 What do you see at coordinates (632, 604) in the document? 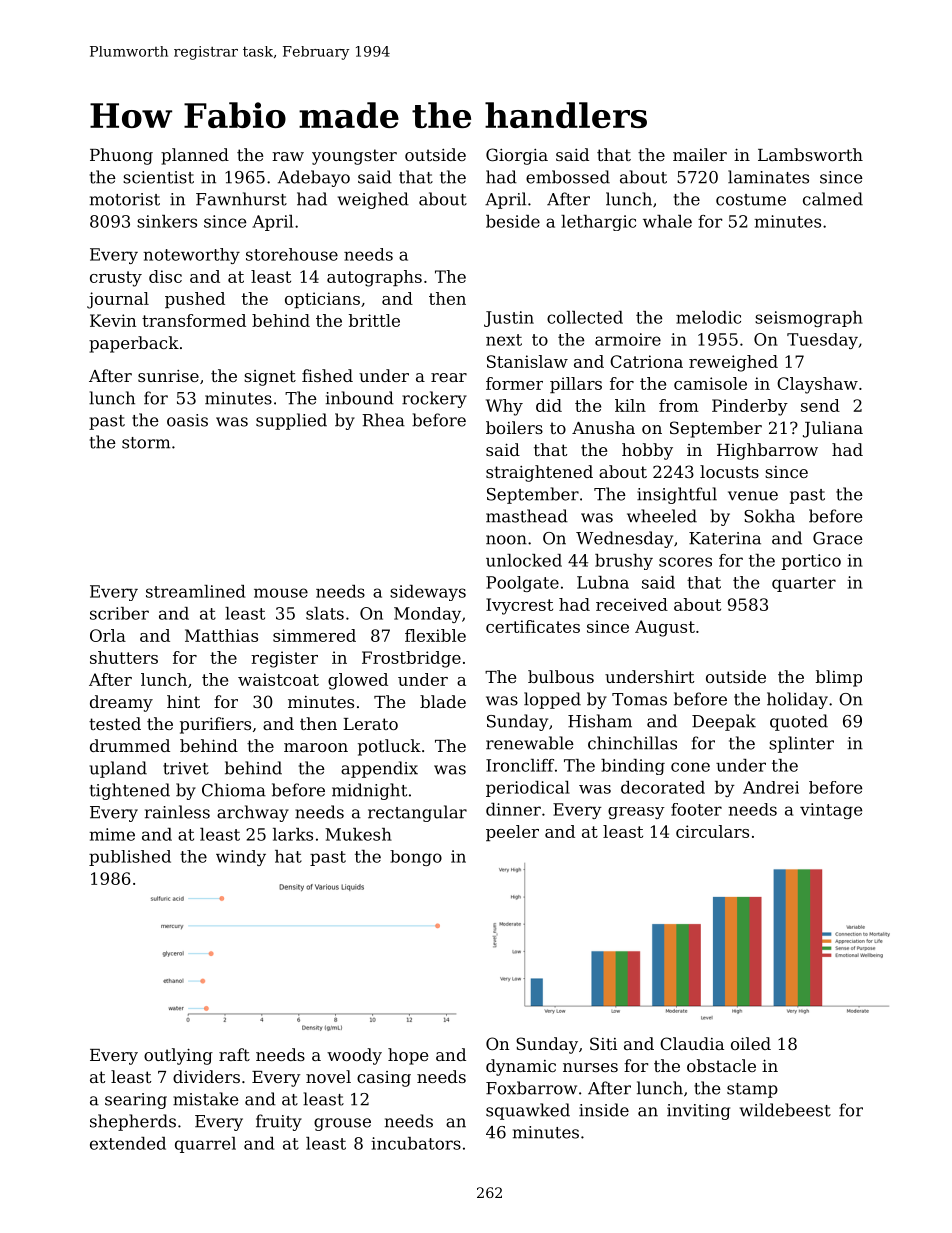
I see `received` at bounding box center [632, 604].
